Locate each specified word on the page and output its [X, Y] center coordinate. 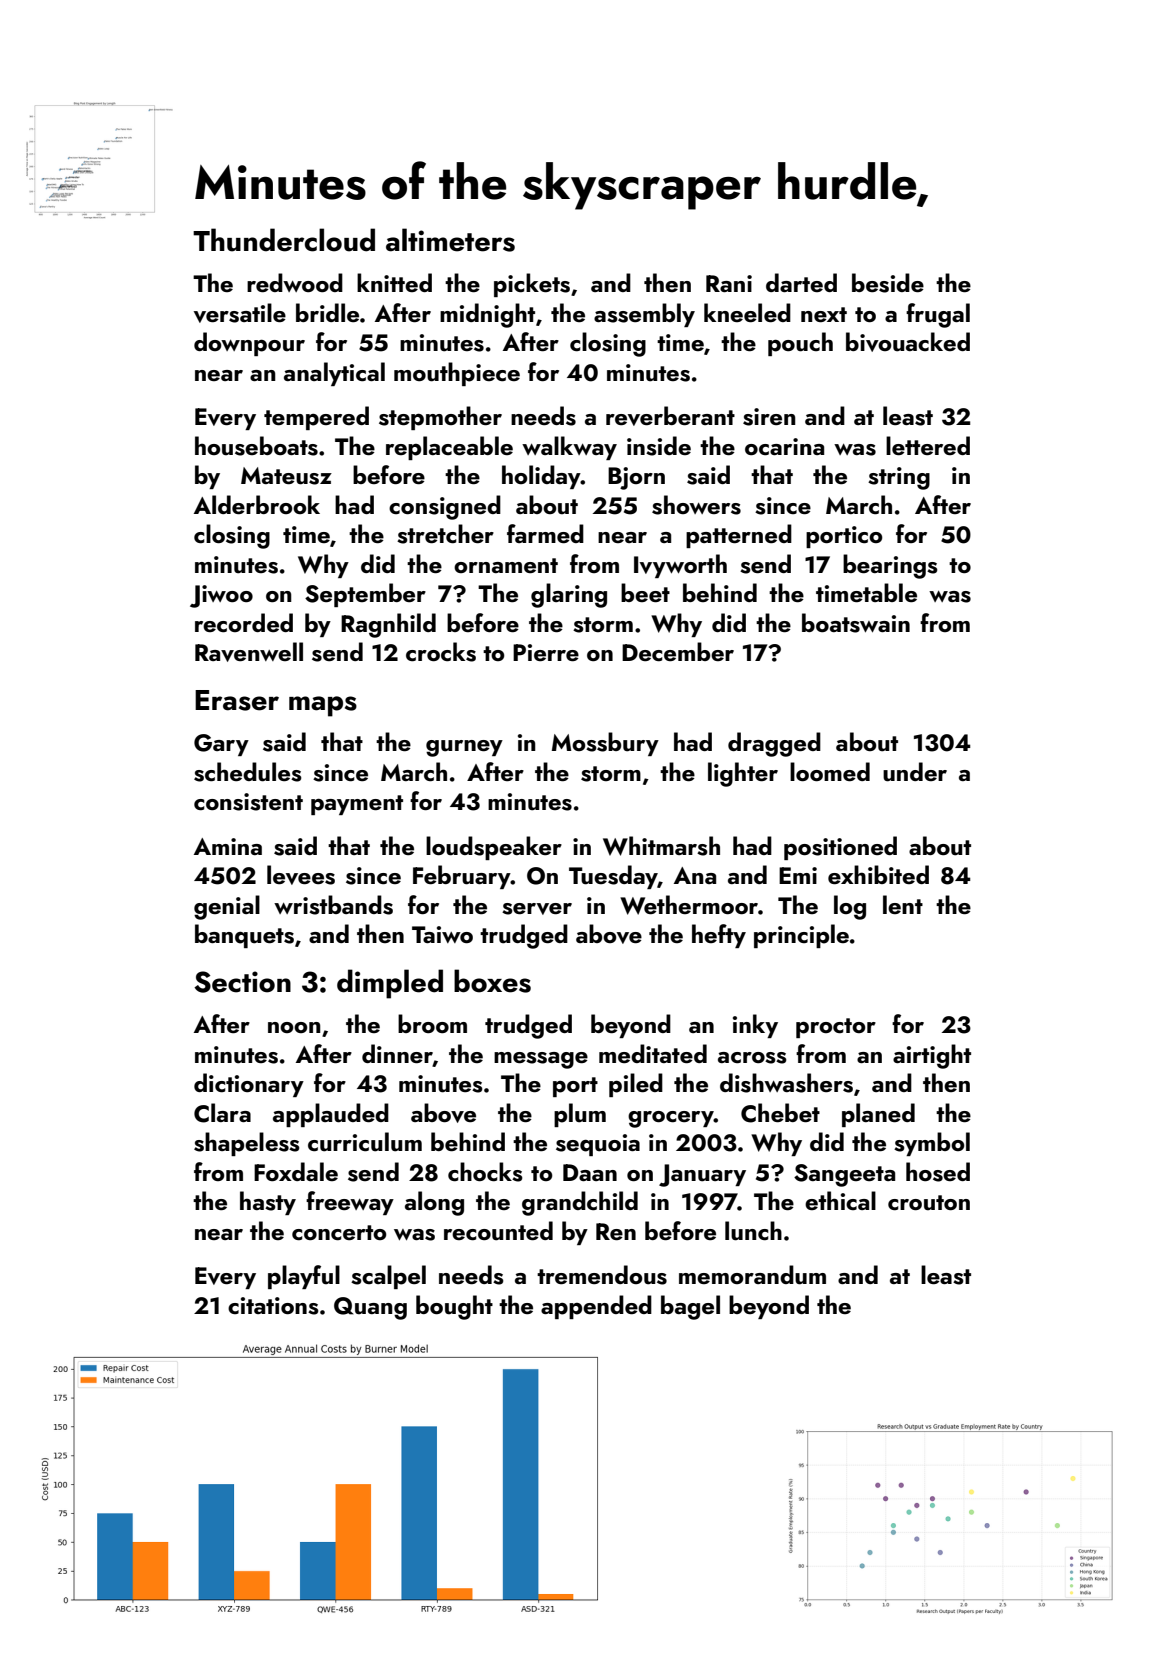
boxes [492, 981]
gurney [464, 748]
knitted [394, 282]
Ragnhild [388, 625]
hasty [268, 1203]
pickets [532, 285]
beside [888, 283]
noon [294, 1027]
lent [903, 904]
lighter [743, 774]
